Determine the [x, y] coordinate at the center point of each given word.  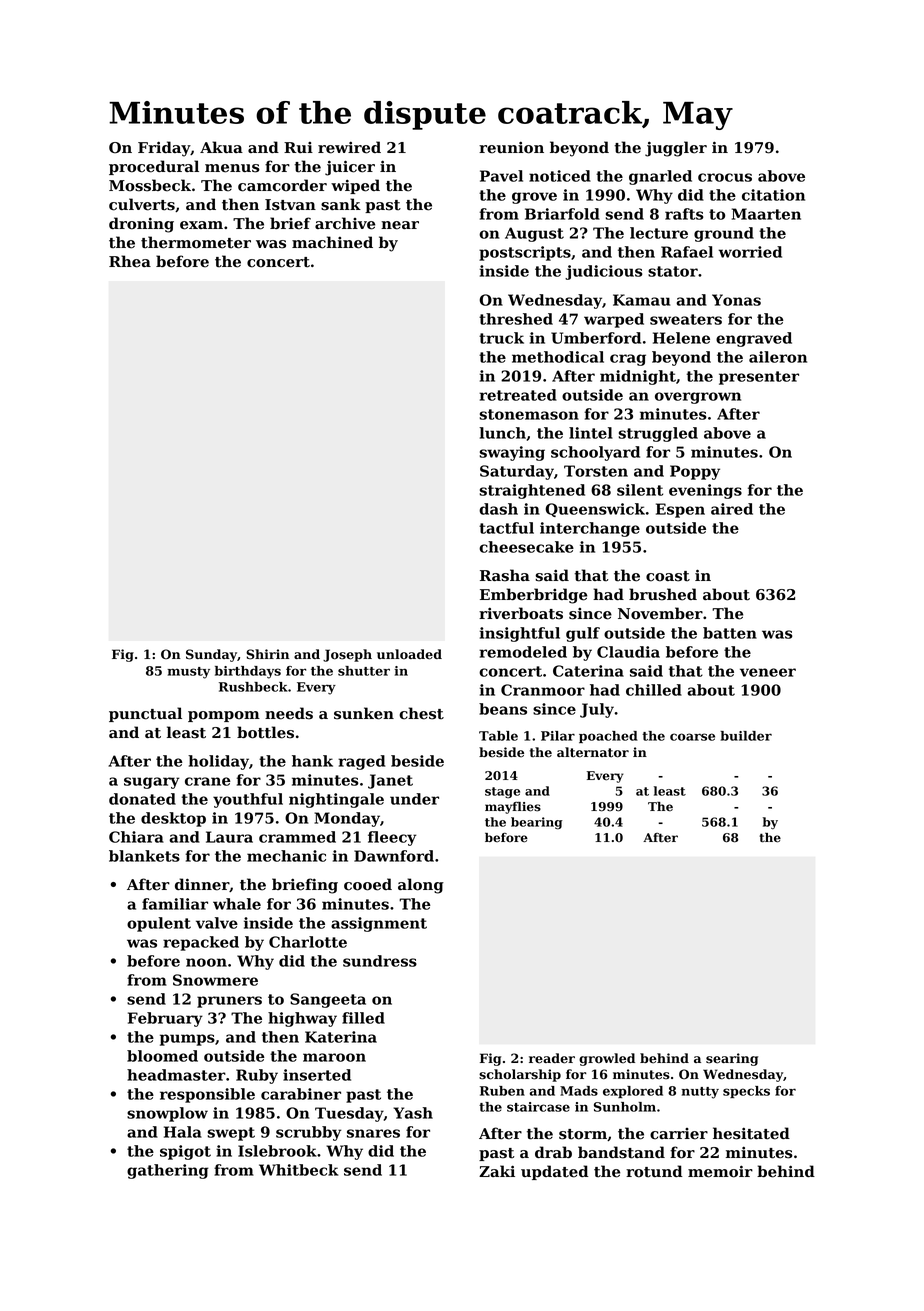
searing [732, 1059]
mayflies [513, 808]
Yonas [736, 300]
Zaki [497, 1171]
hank [312, 761]
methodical [558, 357]
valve [217, 923]
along [421, 886]
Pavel [501, 176]
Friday [164, 149]
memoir [720, 1171]
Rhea [130, 261]
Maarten [766, 214]
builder [746, 736]
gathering [168, 1171]
